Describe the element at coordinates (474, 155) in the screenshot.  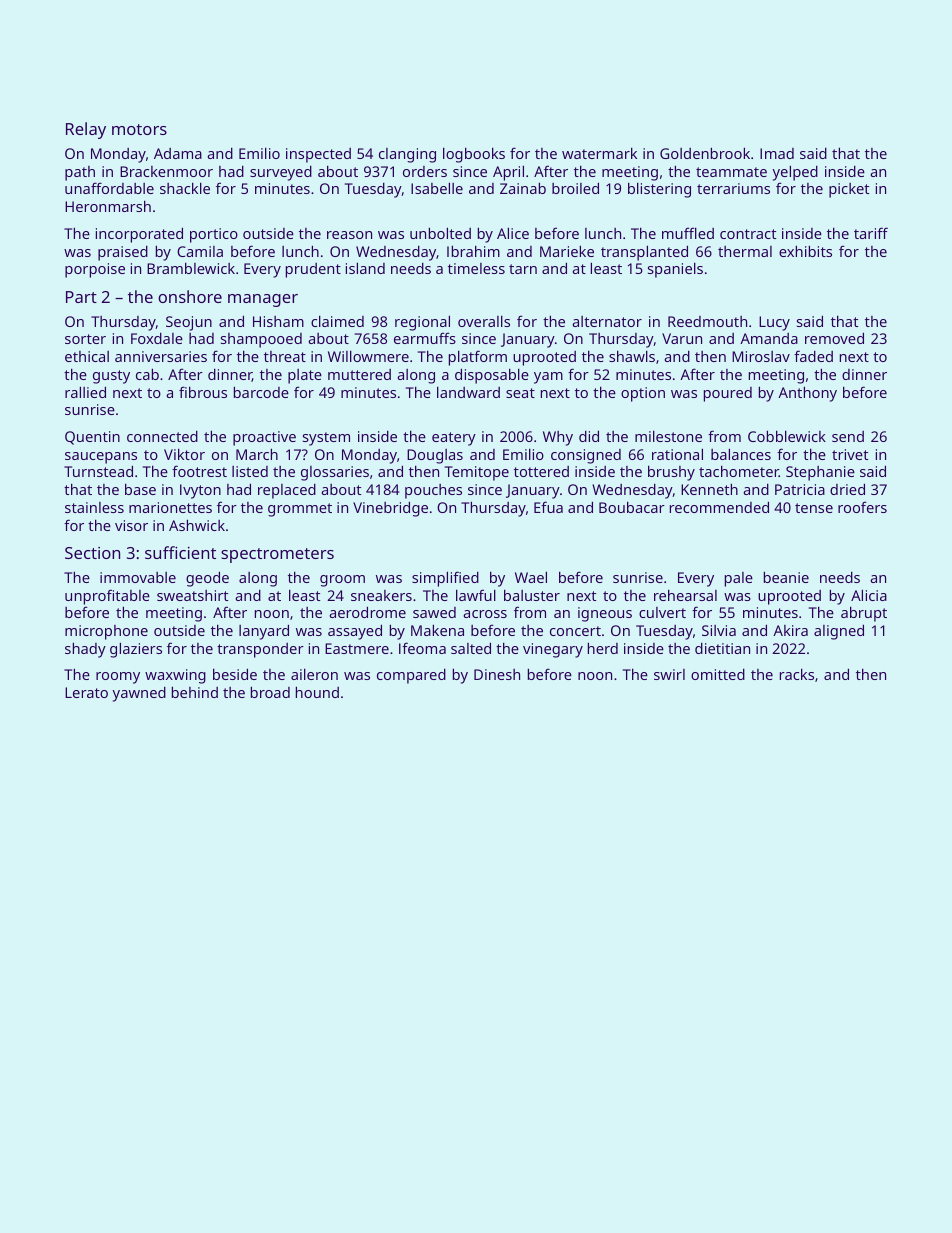
I see `logbooks` at that location.
